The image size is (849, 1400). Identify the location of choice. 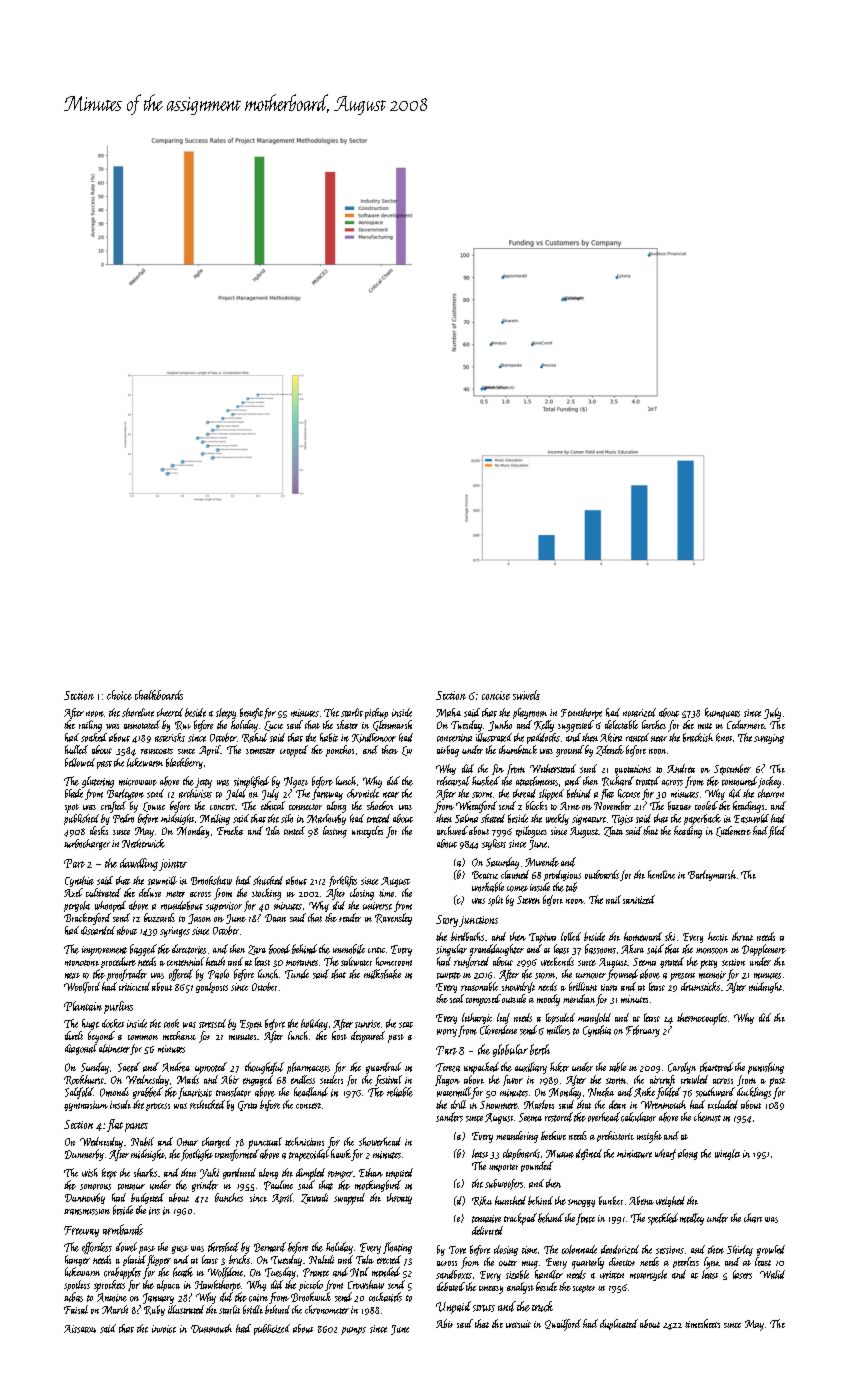
(119, 695).
